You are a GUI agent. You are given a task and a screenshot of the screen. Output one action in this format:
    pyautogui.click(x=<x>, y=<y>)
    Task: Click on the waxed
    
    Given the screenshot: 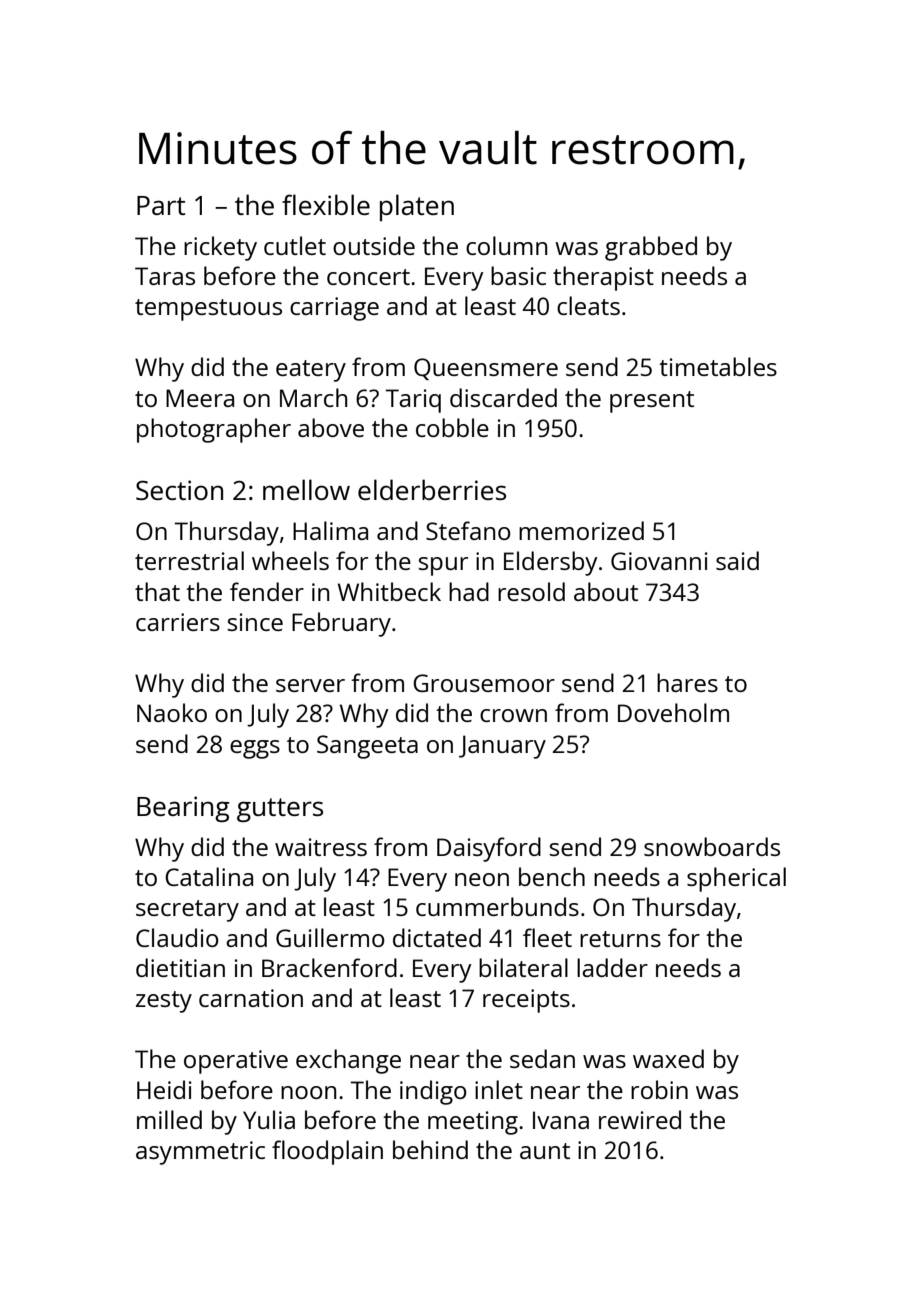 What is the action you would take?
    pyautogui.click(x=668, y=1058)
